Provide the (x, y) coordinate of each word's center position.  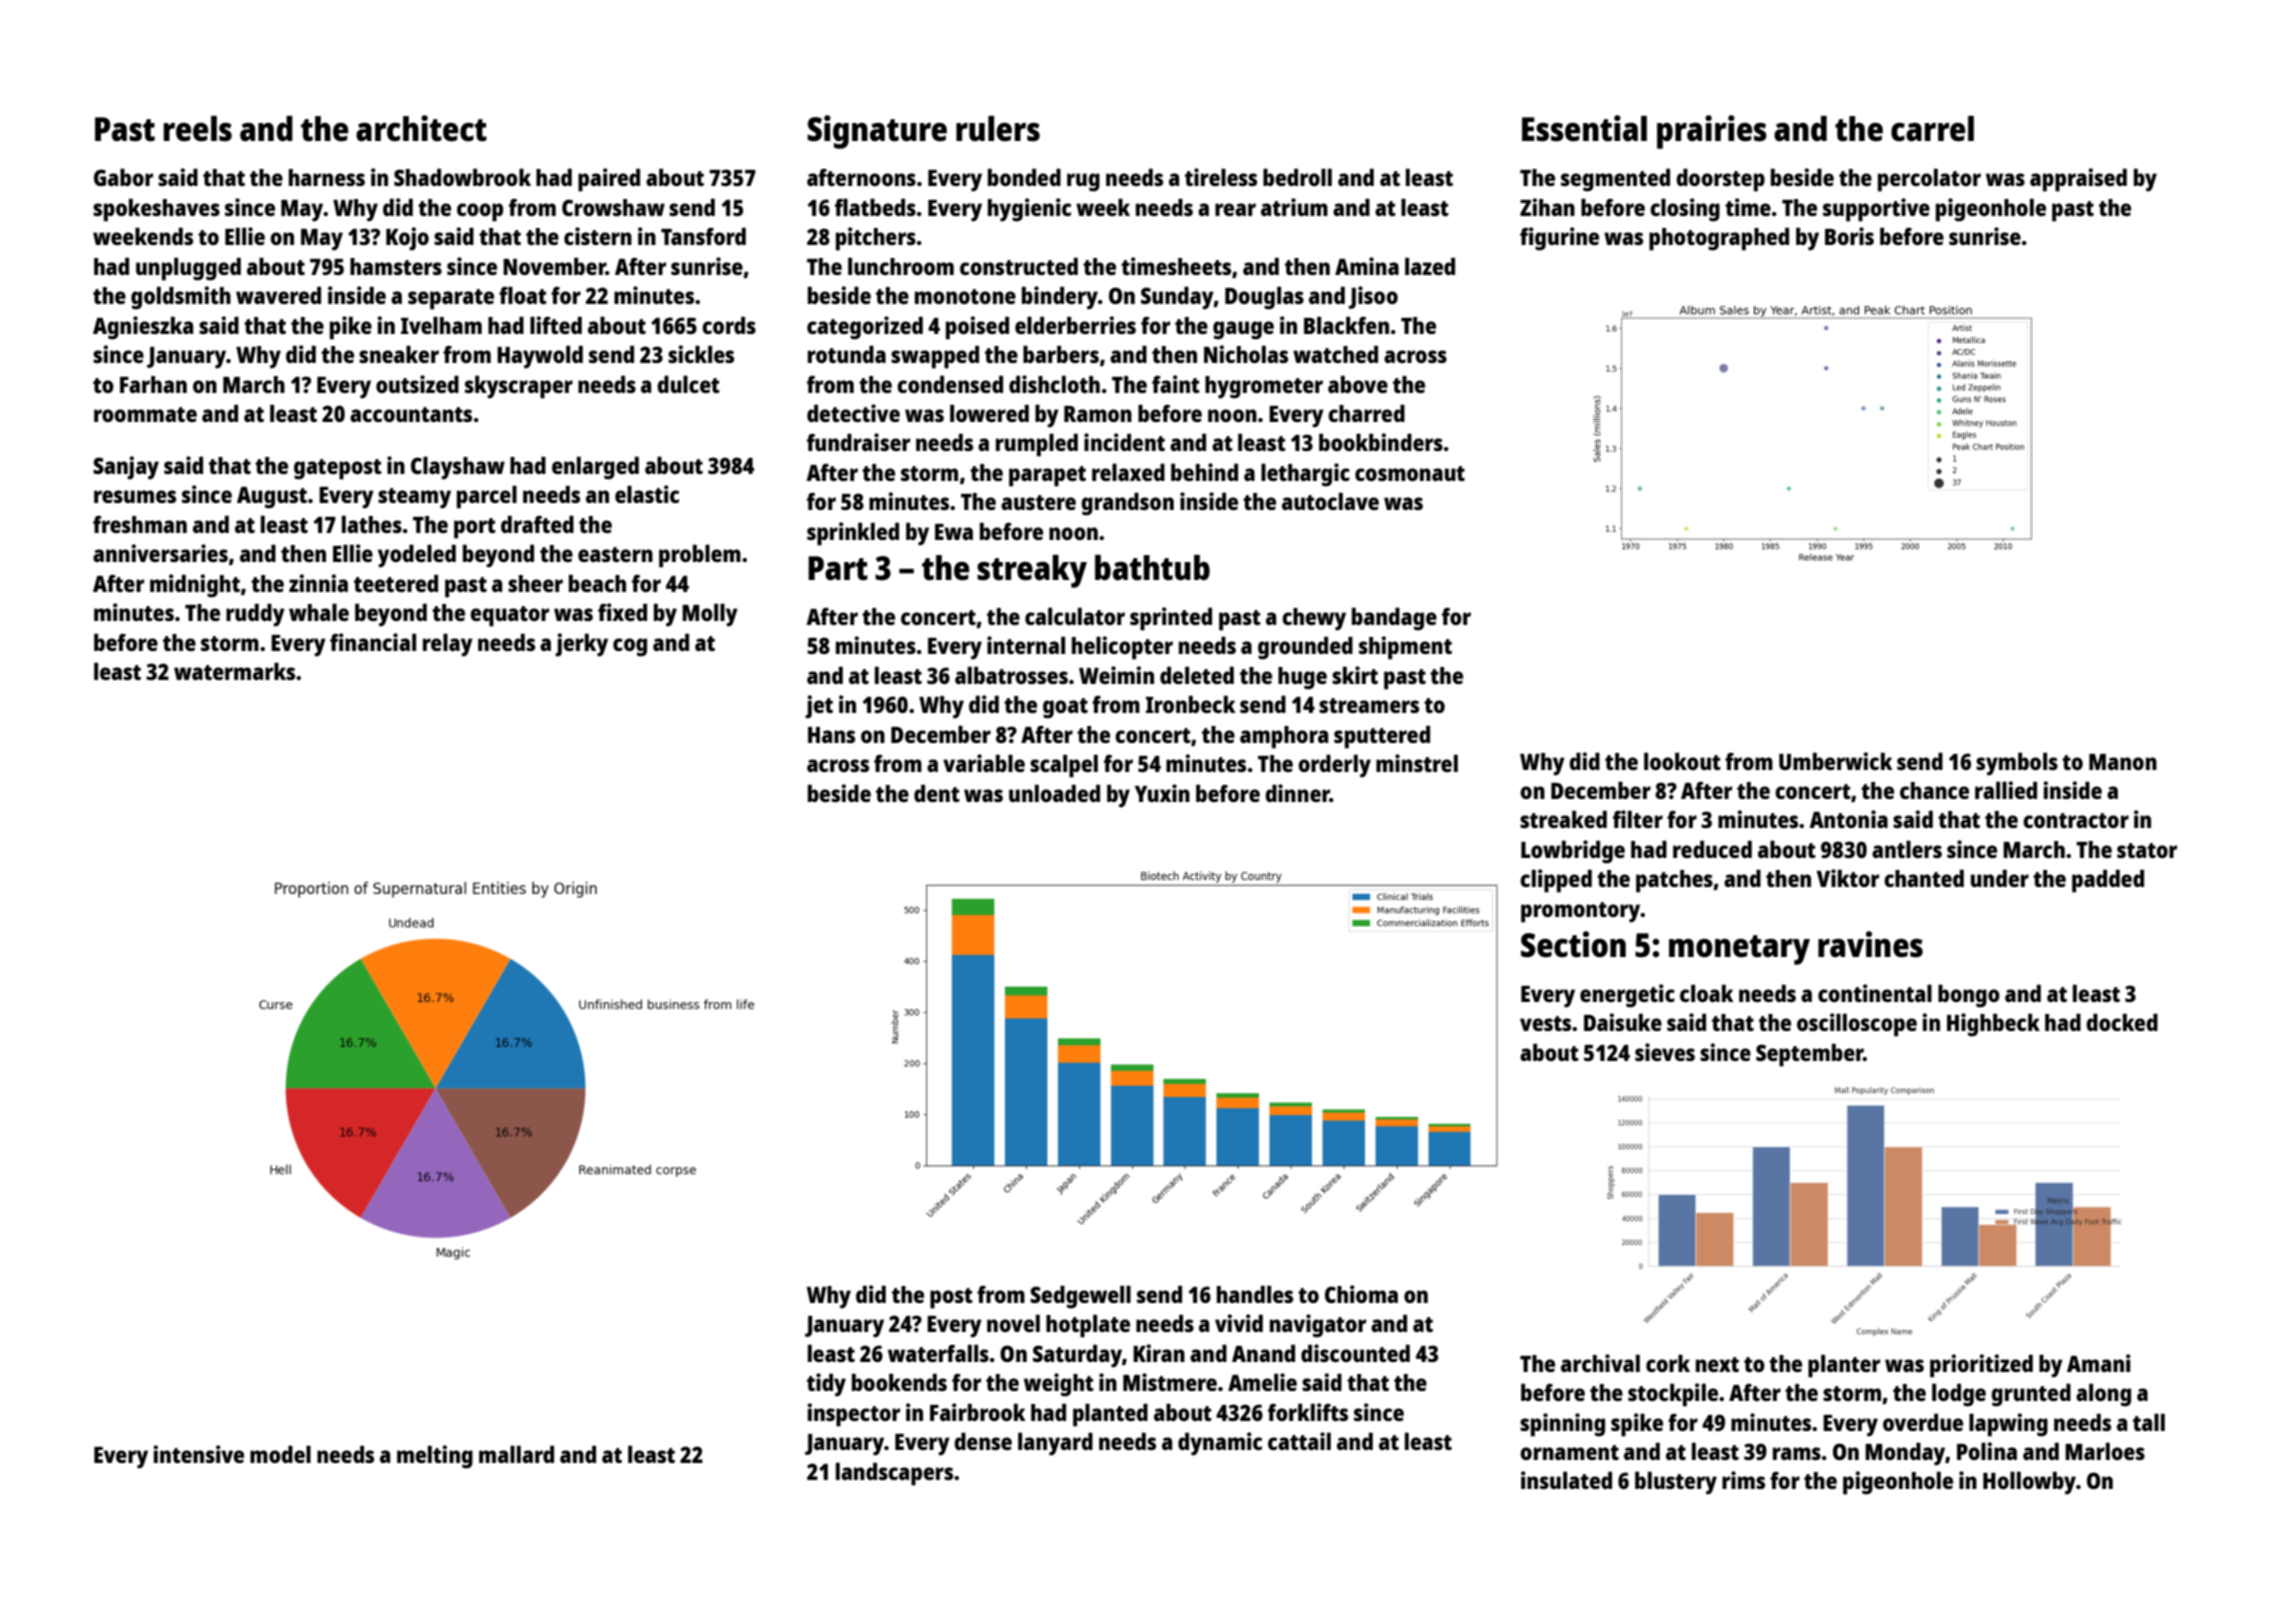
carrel (1932, 129)
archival (1600, 1363)
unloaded (1054, 793)
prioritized (1981, 1366)
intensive (198, 1454)
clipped (1556, 881)
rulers (998, 129)
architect (421, 128)
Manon (2123, 762)
